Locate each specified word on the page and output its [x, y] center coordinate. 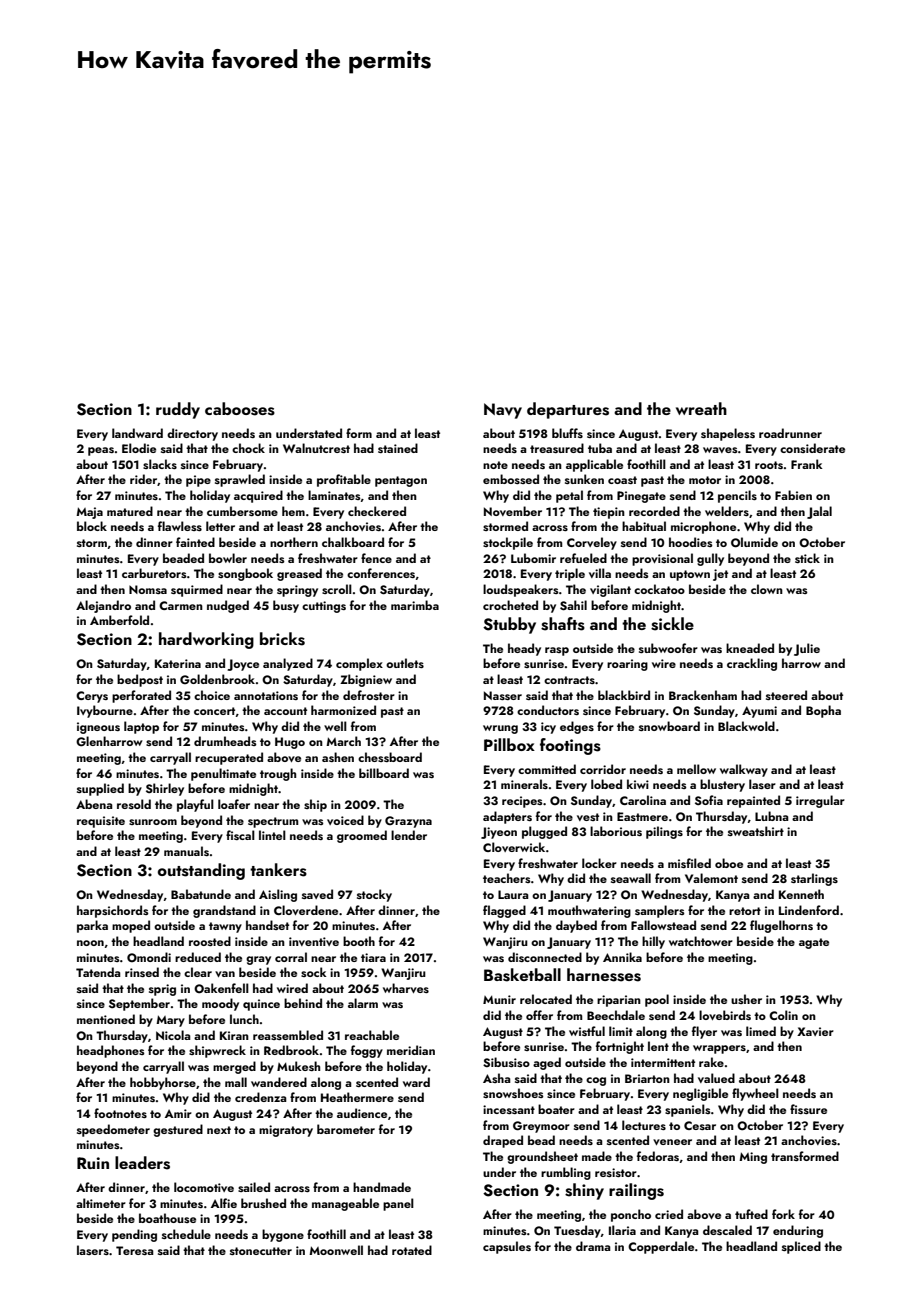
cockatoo [659, 589]
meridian [411, 1050]
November [513, 511]
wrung [500, 729]
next [219, 1130]
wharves [406, 988]
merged [234, 1067]
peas [101, 451]
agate [814, 943]
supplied [100, 789]
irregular [820, 801]
